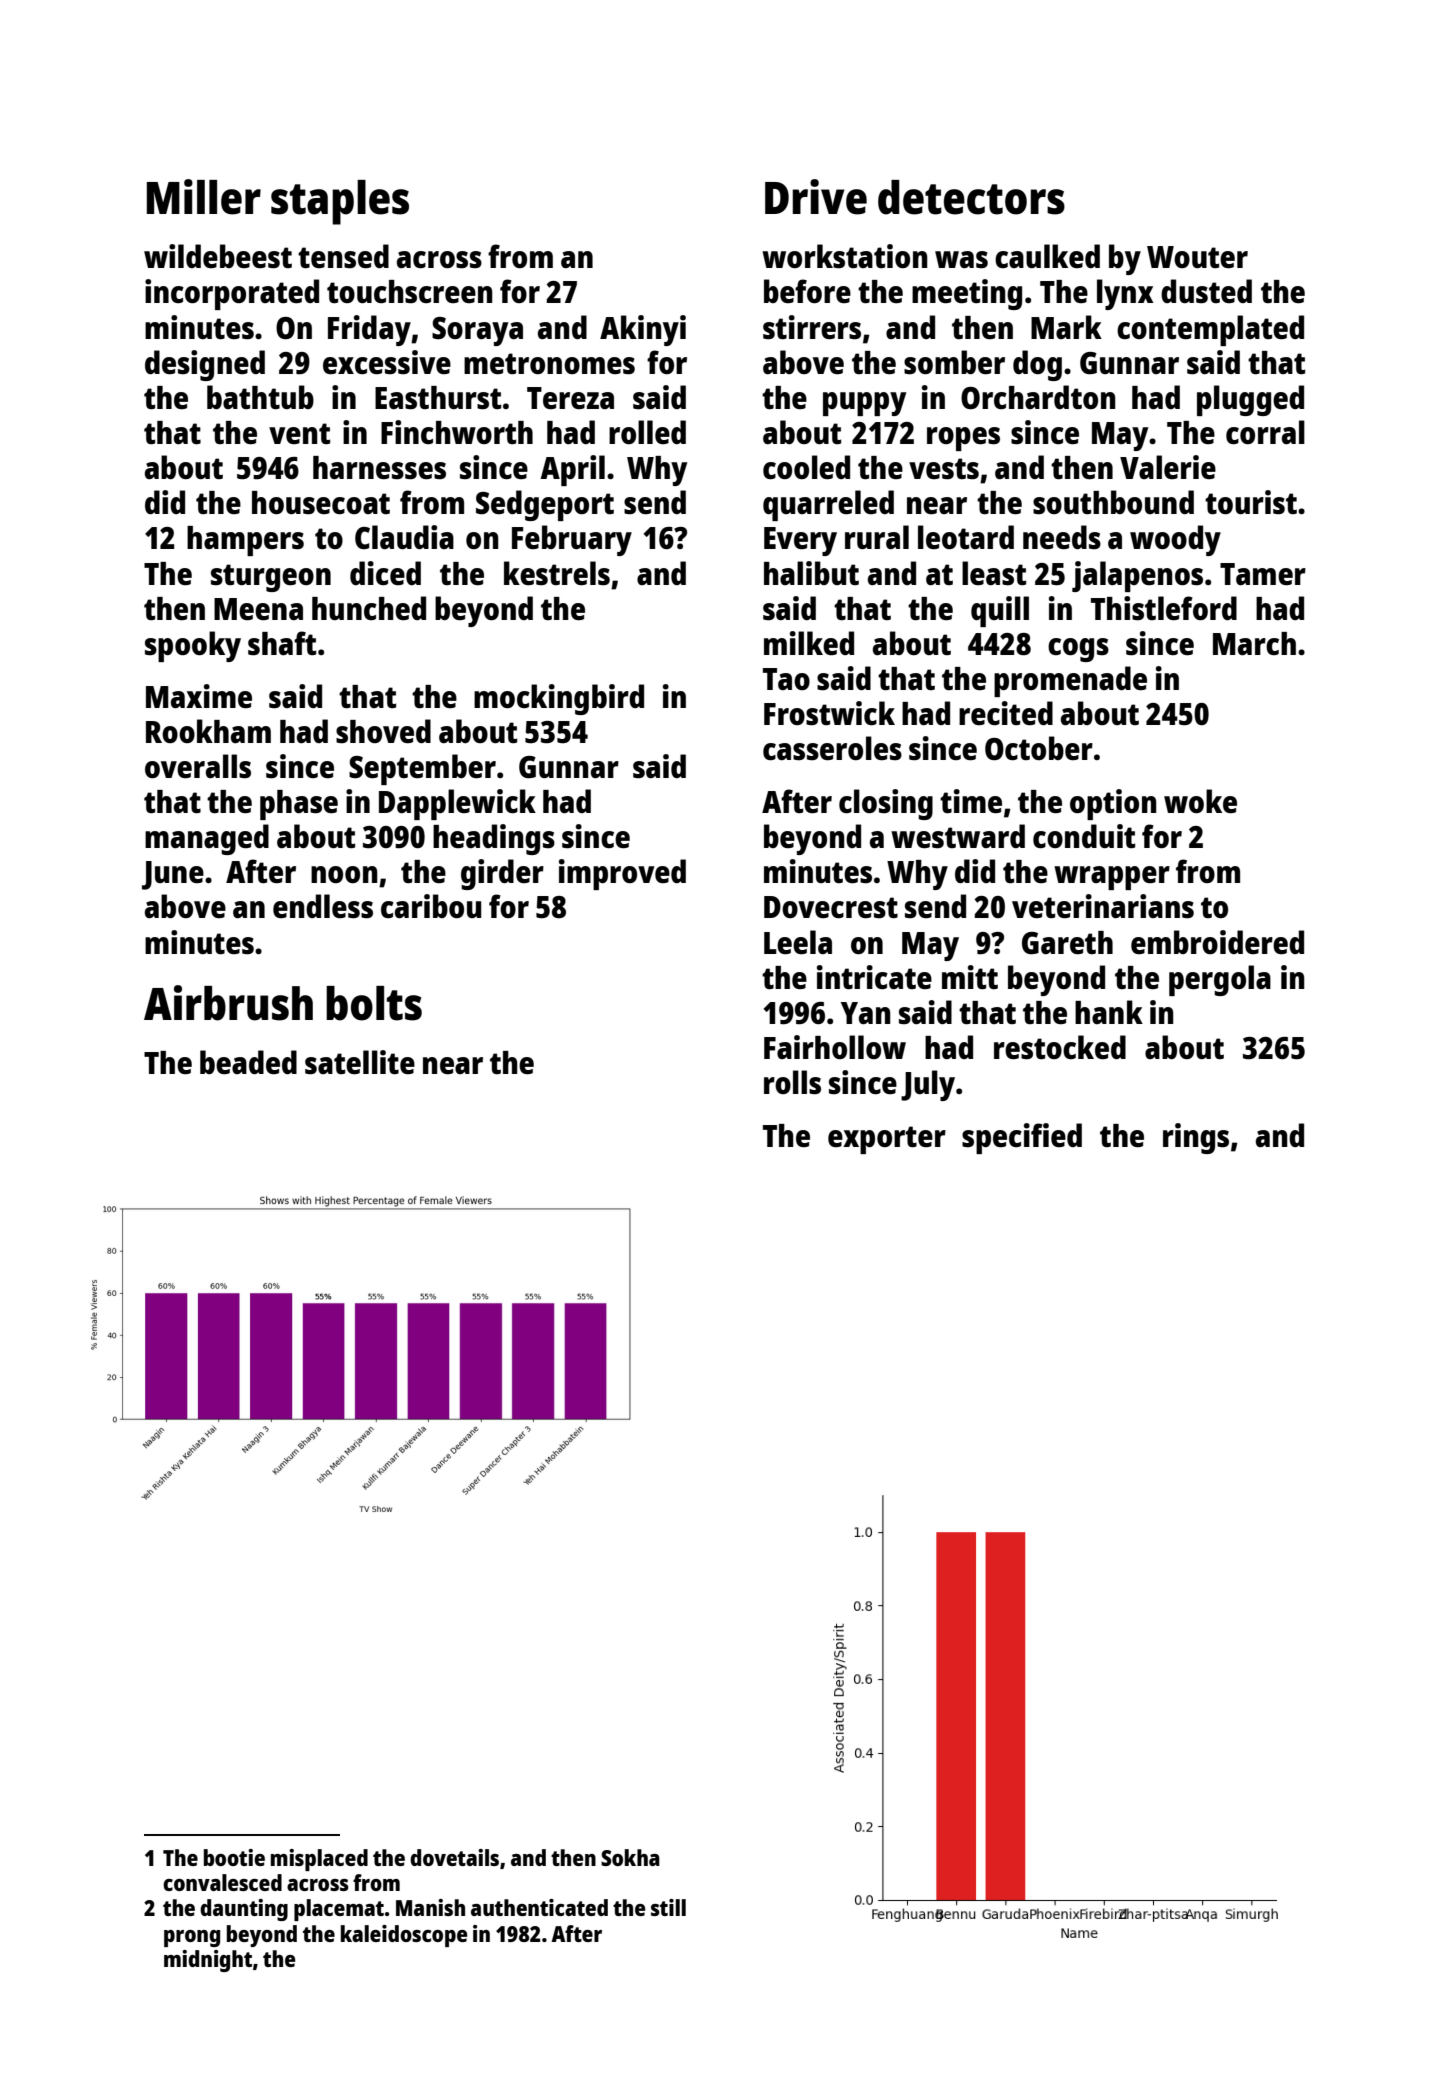 Image resolution: width=1450 pixels, height=2100 pixels. I want to click on Every, so click(800, 541).
